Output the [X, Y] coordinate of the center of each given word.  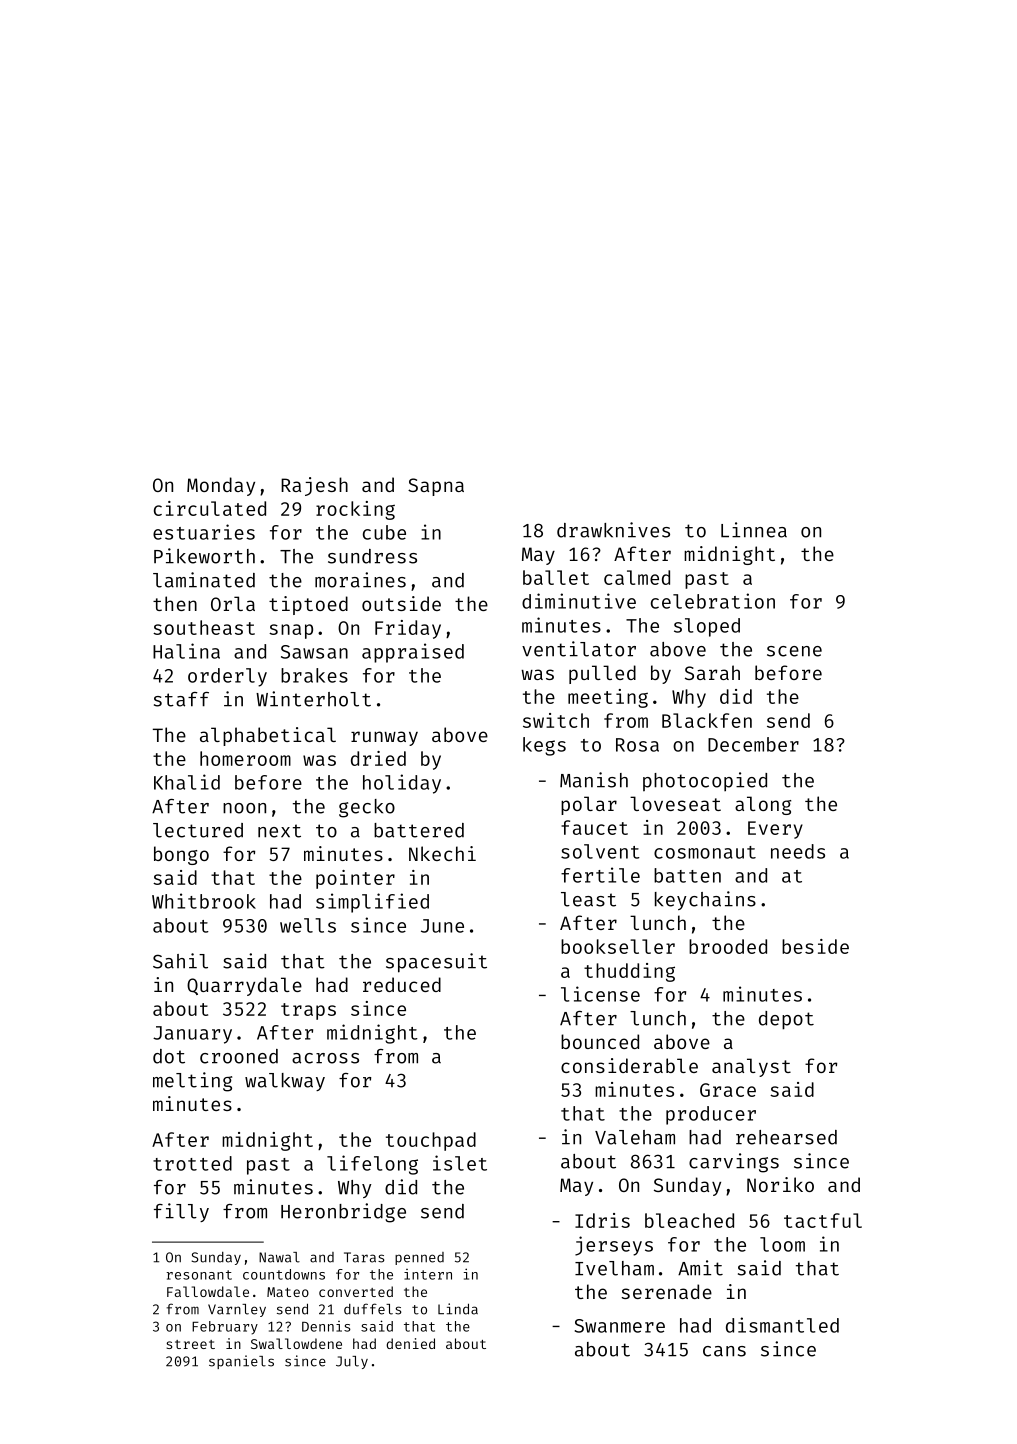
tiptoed [308, 605]
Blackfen [707, 720]
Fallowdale [208, 1291]
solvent [600, 851]
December [753, 744]
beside [815, 946]
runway [384, 738]
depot [786, 1020]
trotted [192, 1163]
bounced [600, 1041]
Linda [458, 1309]
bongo [181, 855]
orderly [227, 677]
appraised [413, 653]
